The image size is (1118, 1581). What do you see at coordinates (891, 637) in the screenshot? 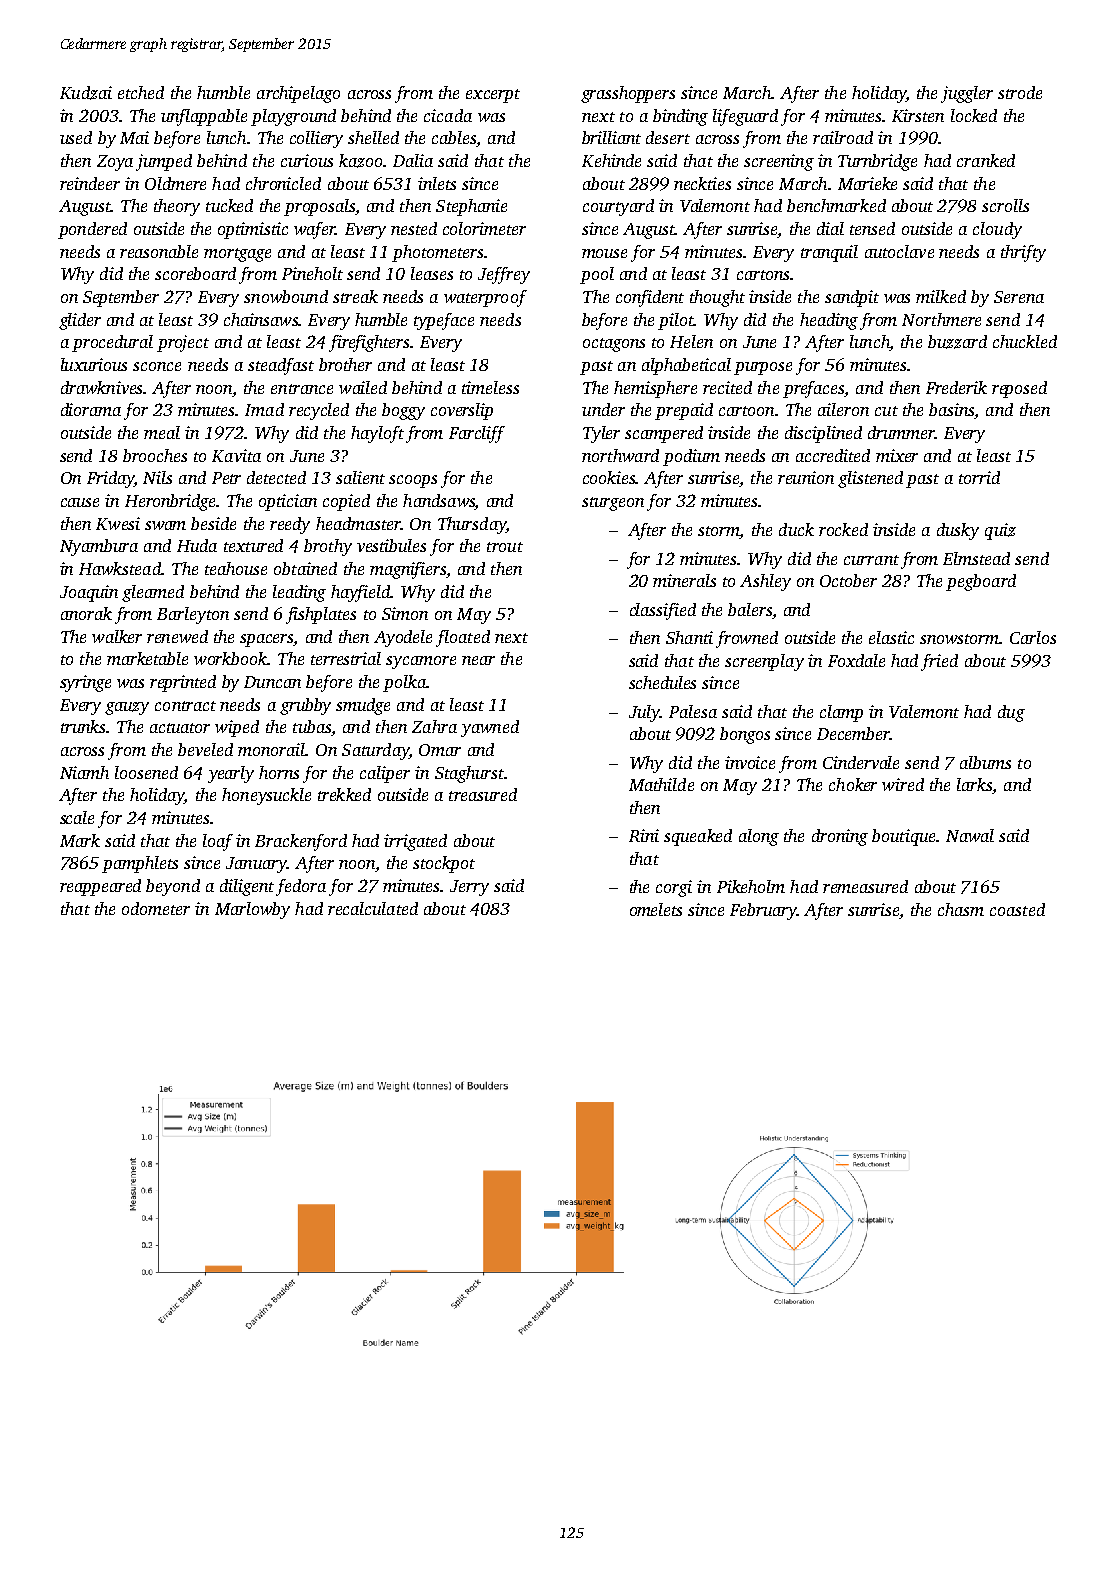
I see `elastic` at bounding box center [891, 637].
